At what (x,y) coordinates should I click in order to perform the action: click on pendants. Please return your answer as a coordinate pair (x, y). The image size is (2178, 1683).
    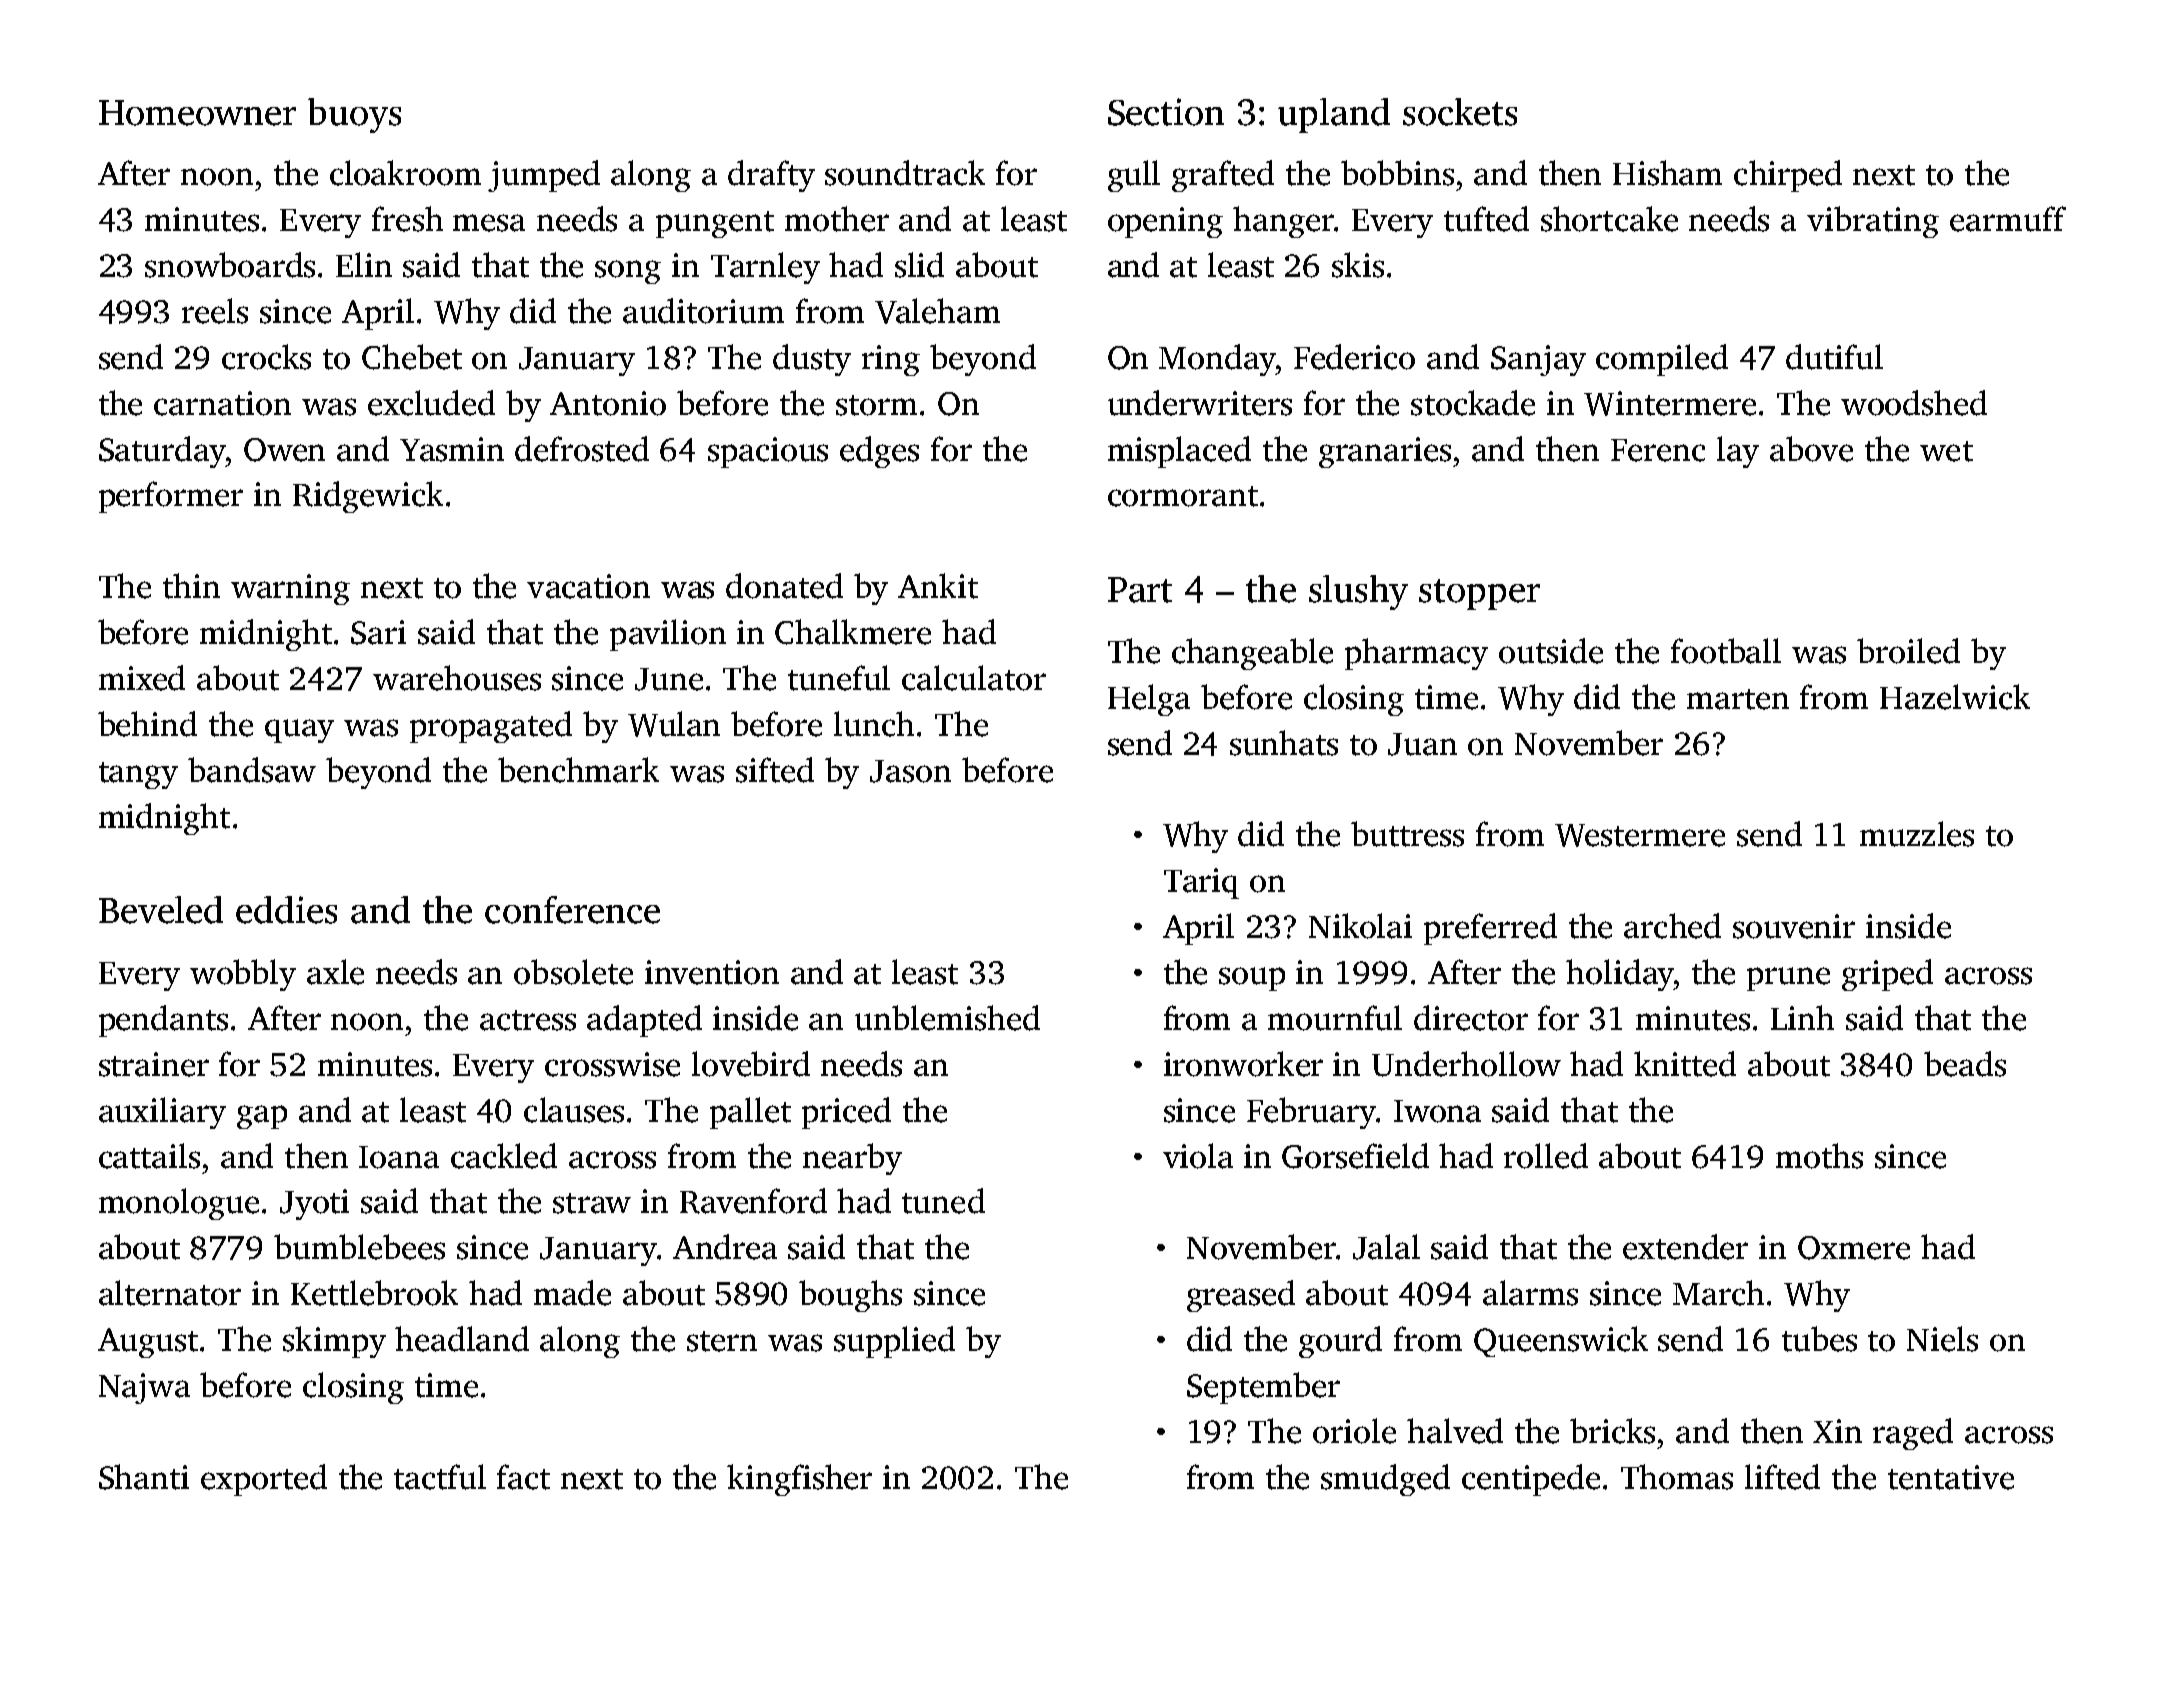
    Looking at the image, I should click on (163, 1021).
